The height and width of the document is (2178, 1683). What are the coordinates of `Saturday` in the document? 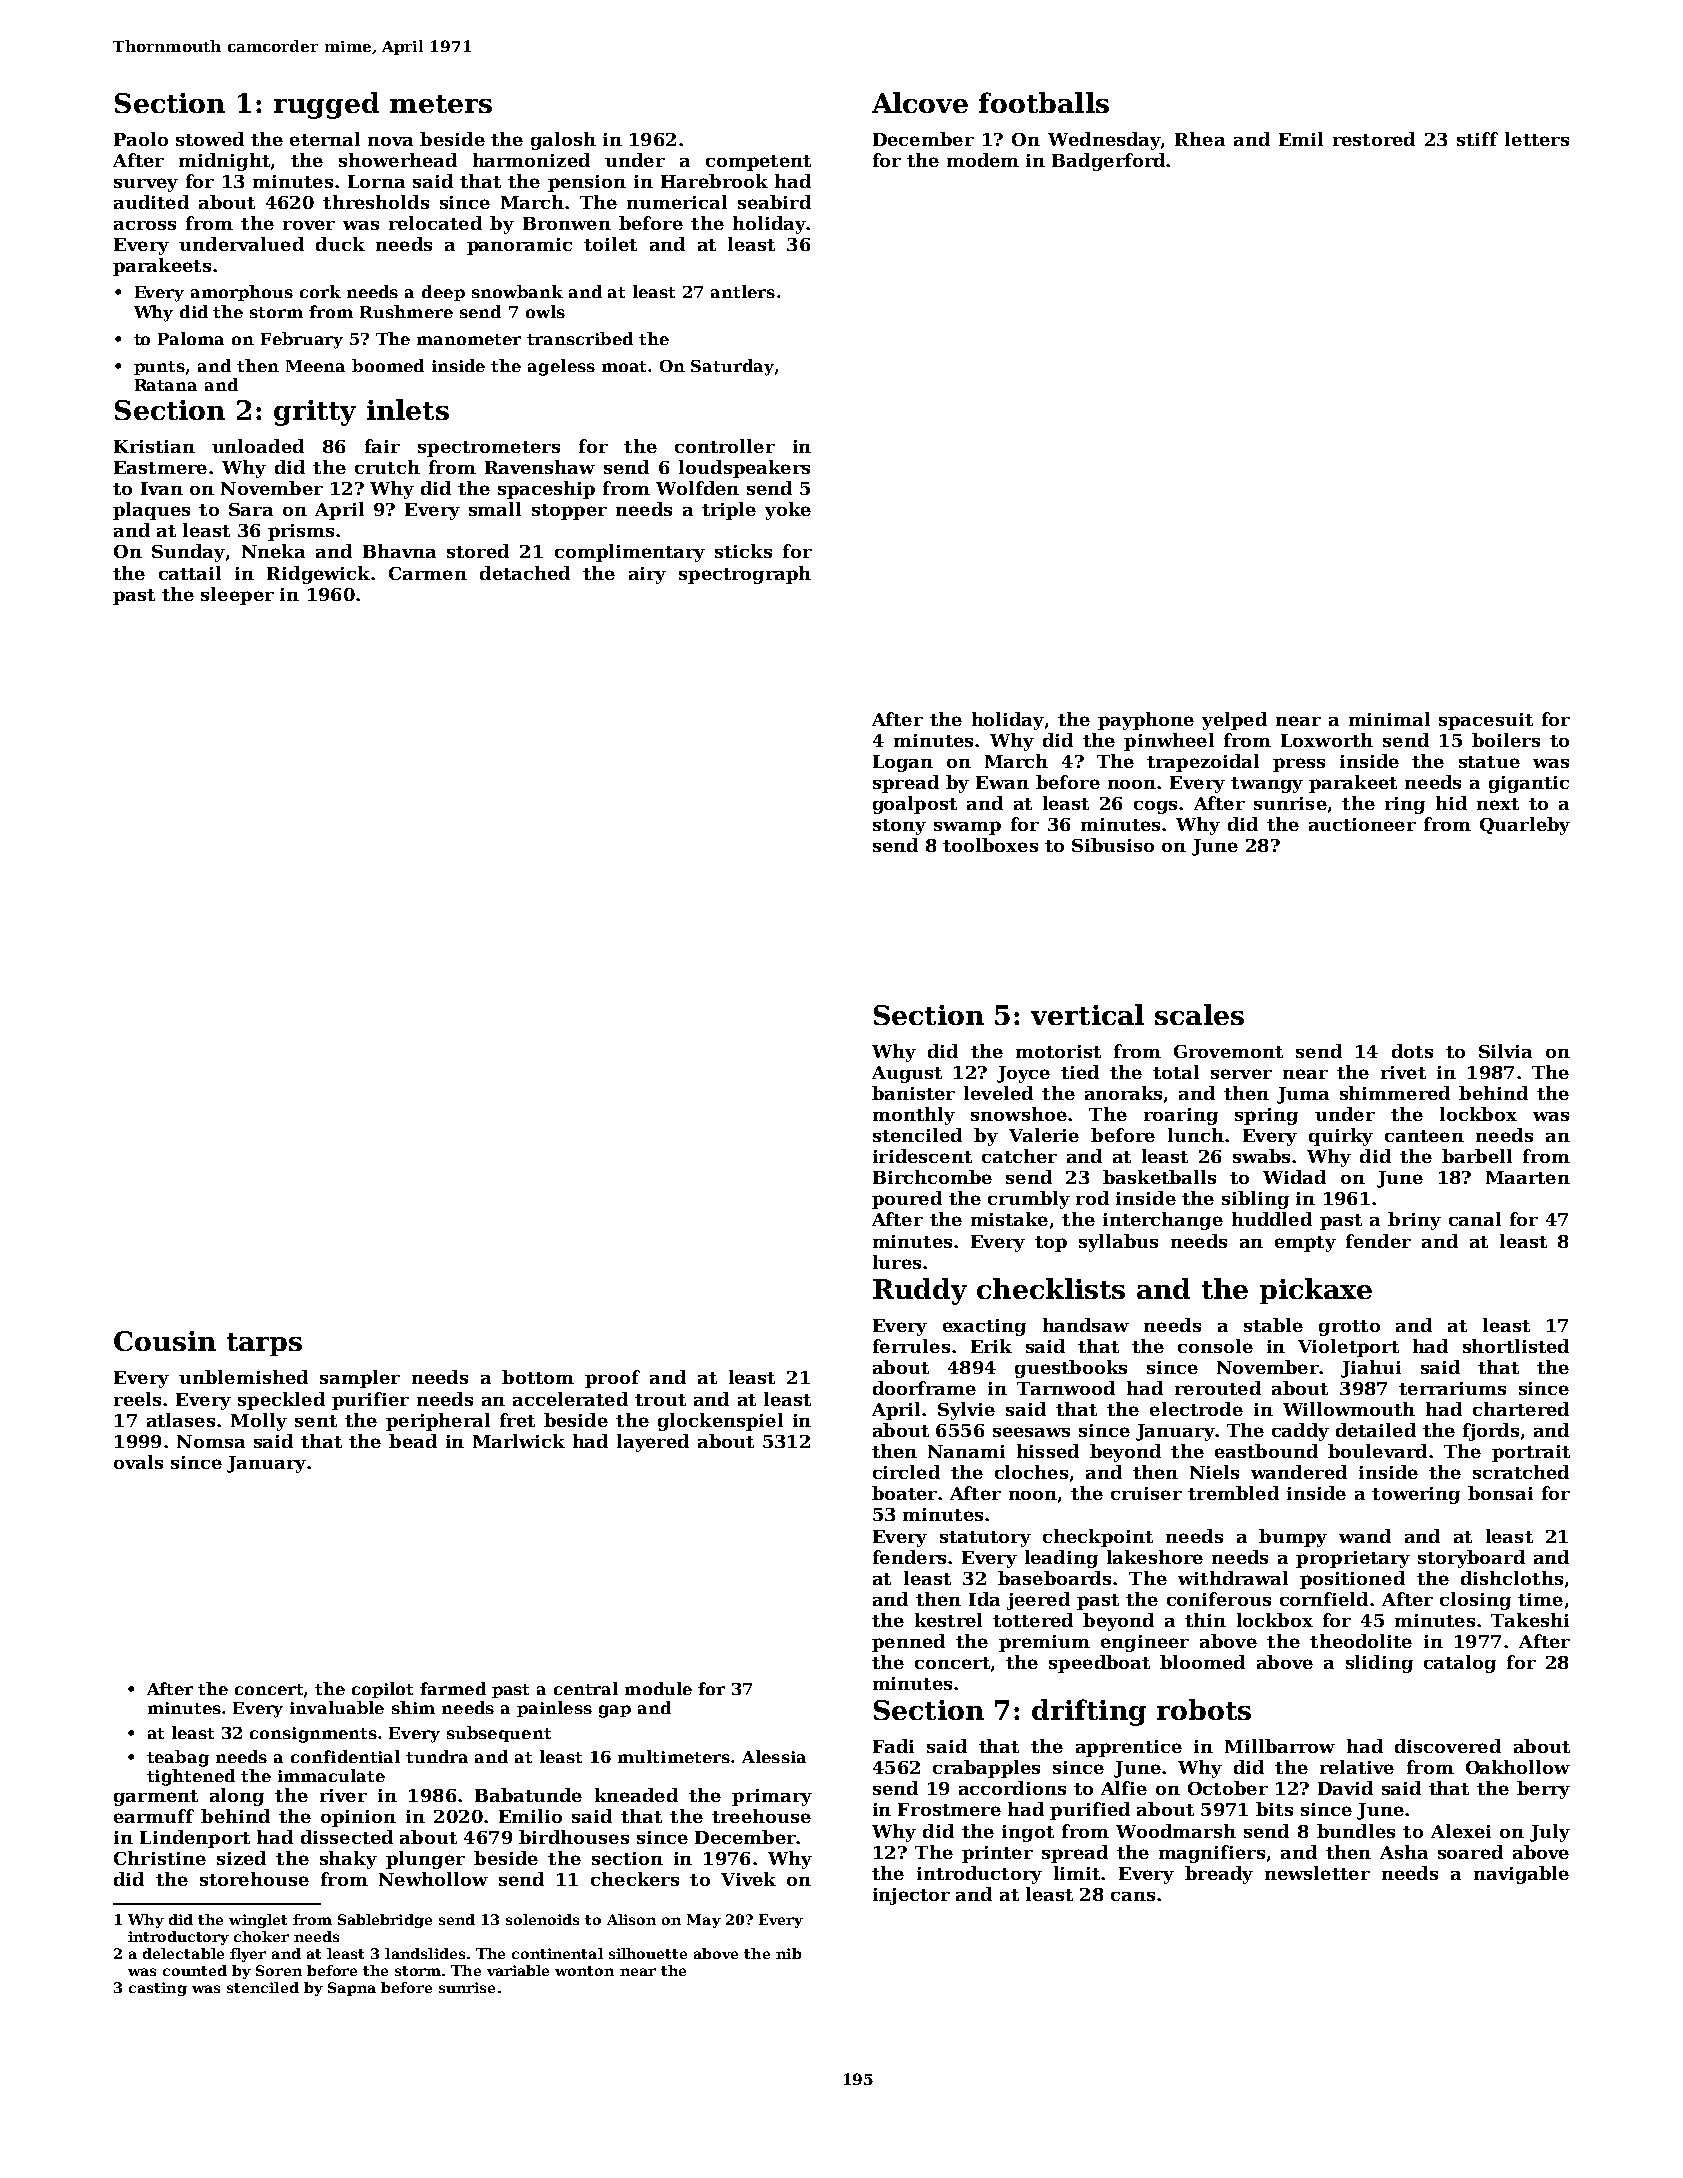 It's located at (732, 367).
